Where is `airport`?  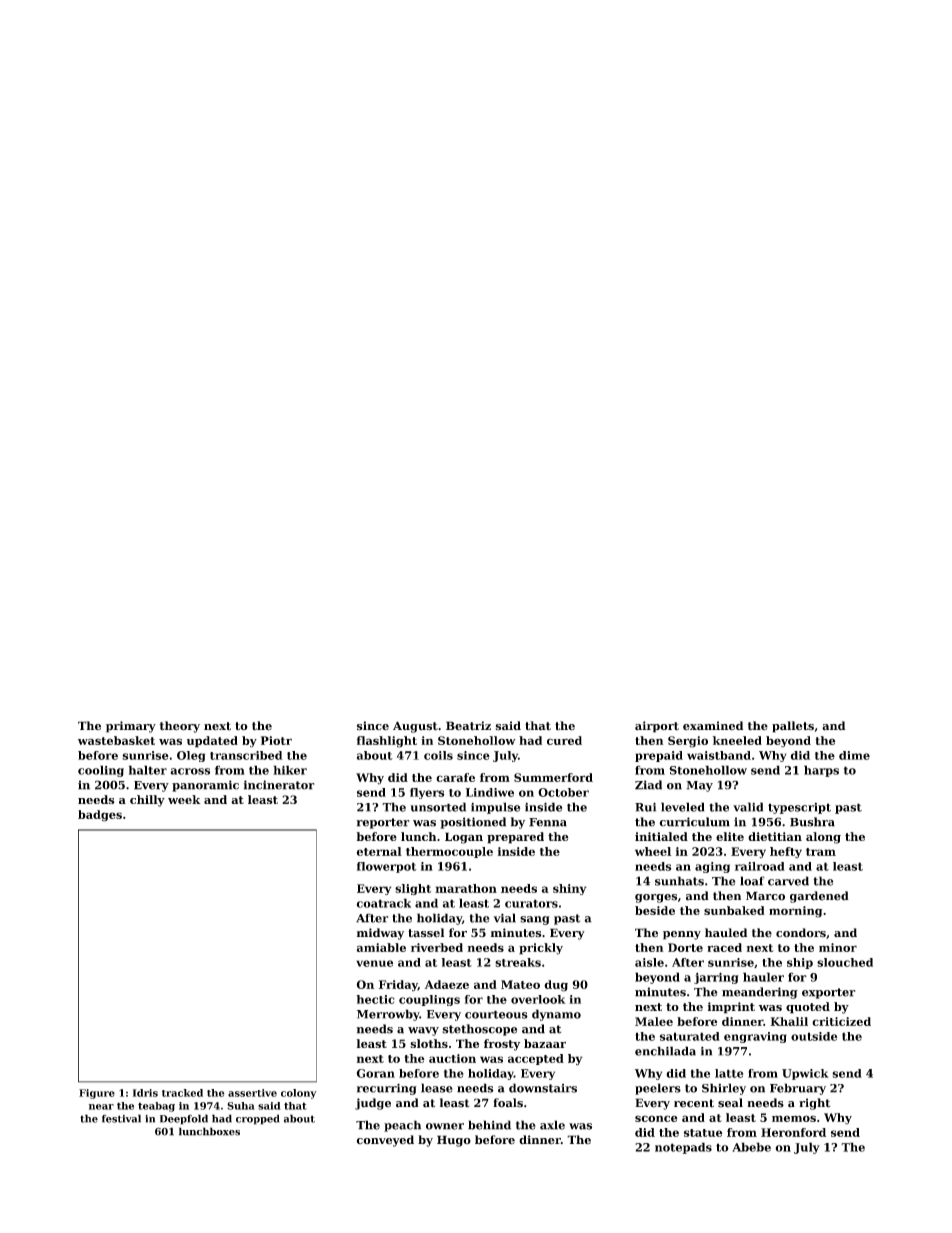 airport is located at coordinates (657, 727).
